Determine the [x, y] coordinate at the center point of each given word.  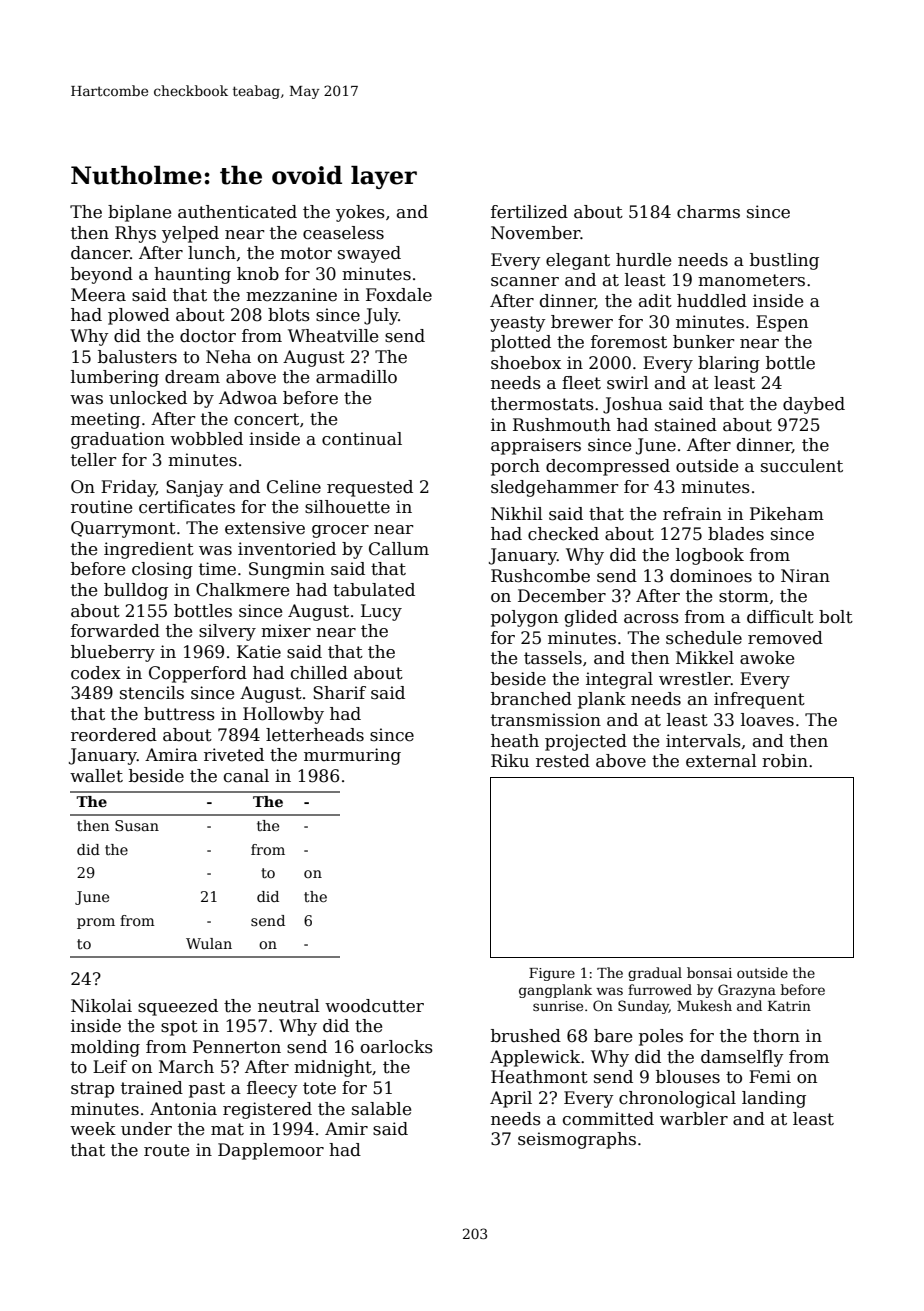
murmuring [352, 756]
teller [93, 460]
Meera [98, 295]
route [166, 1150]
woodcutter [374, 1006]
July [381, 316]
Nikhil [517, 513]
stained [686, 425]
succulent [802, 466]
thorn [776, 1036]
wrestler [695, 679]
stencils [152, 693]
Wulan [209, 943]
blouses [688, 1077]
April [511, 1099]
